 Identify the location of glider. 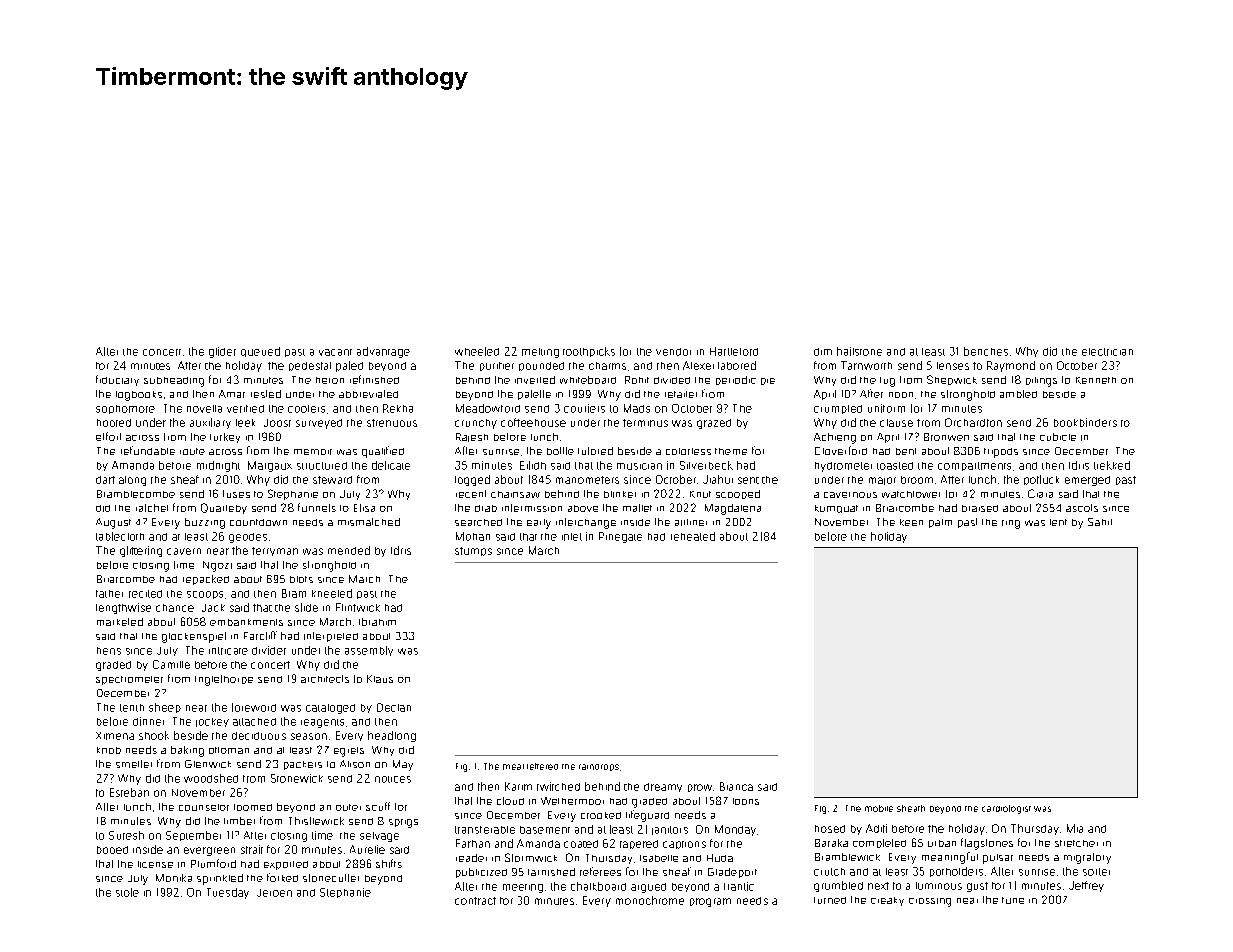
(222, 352).
